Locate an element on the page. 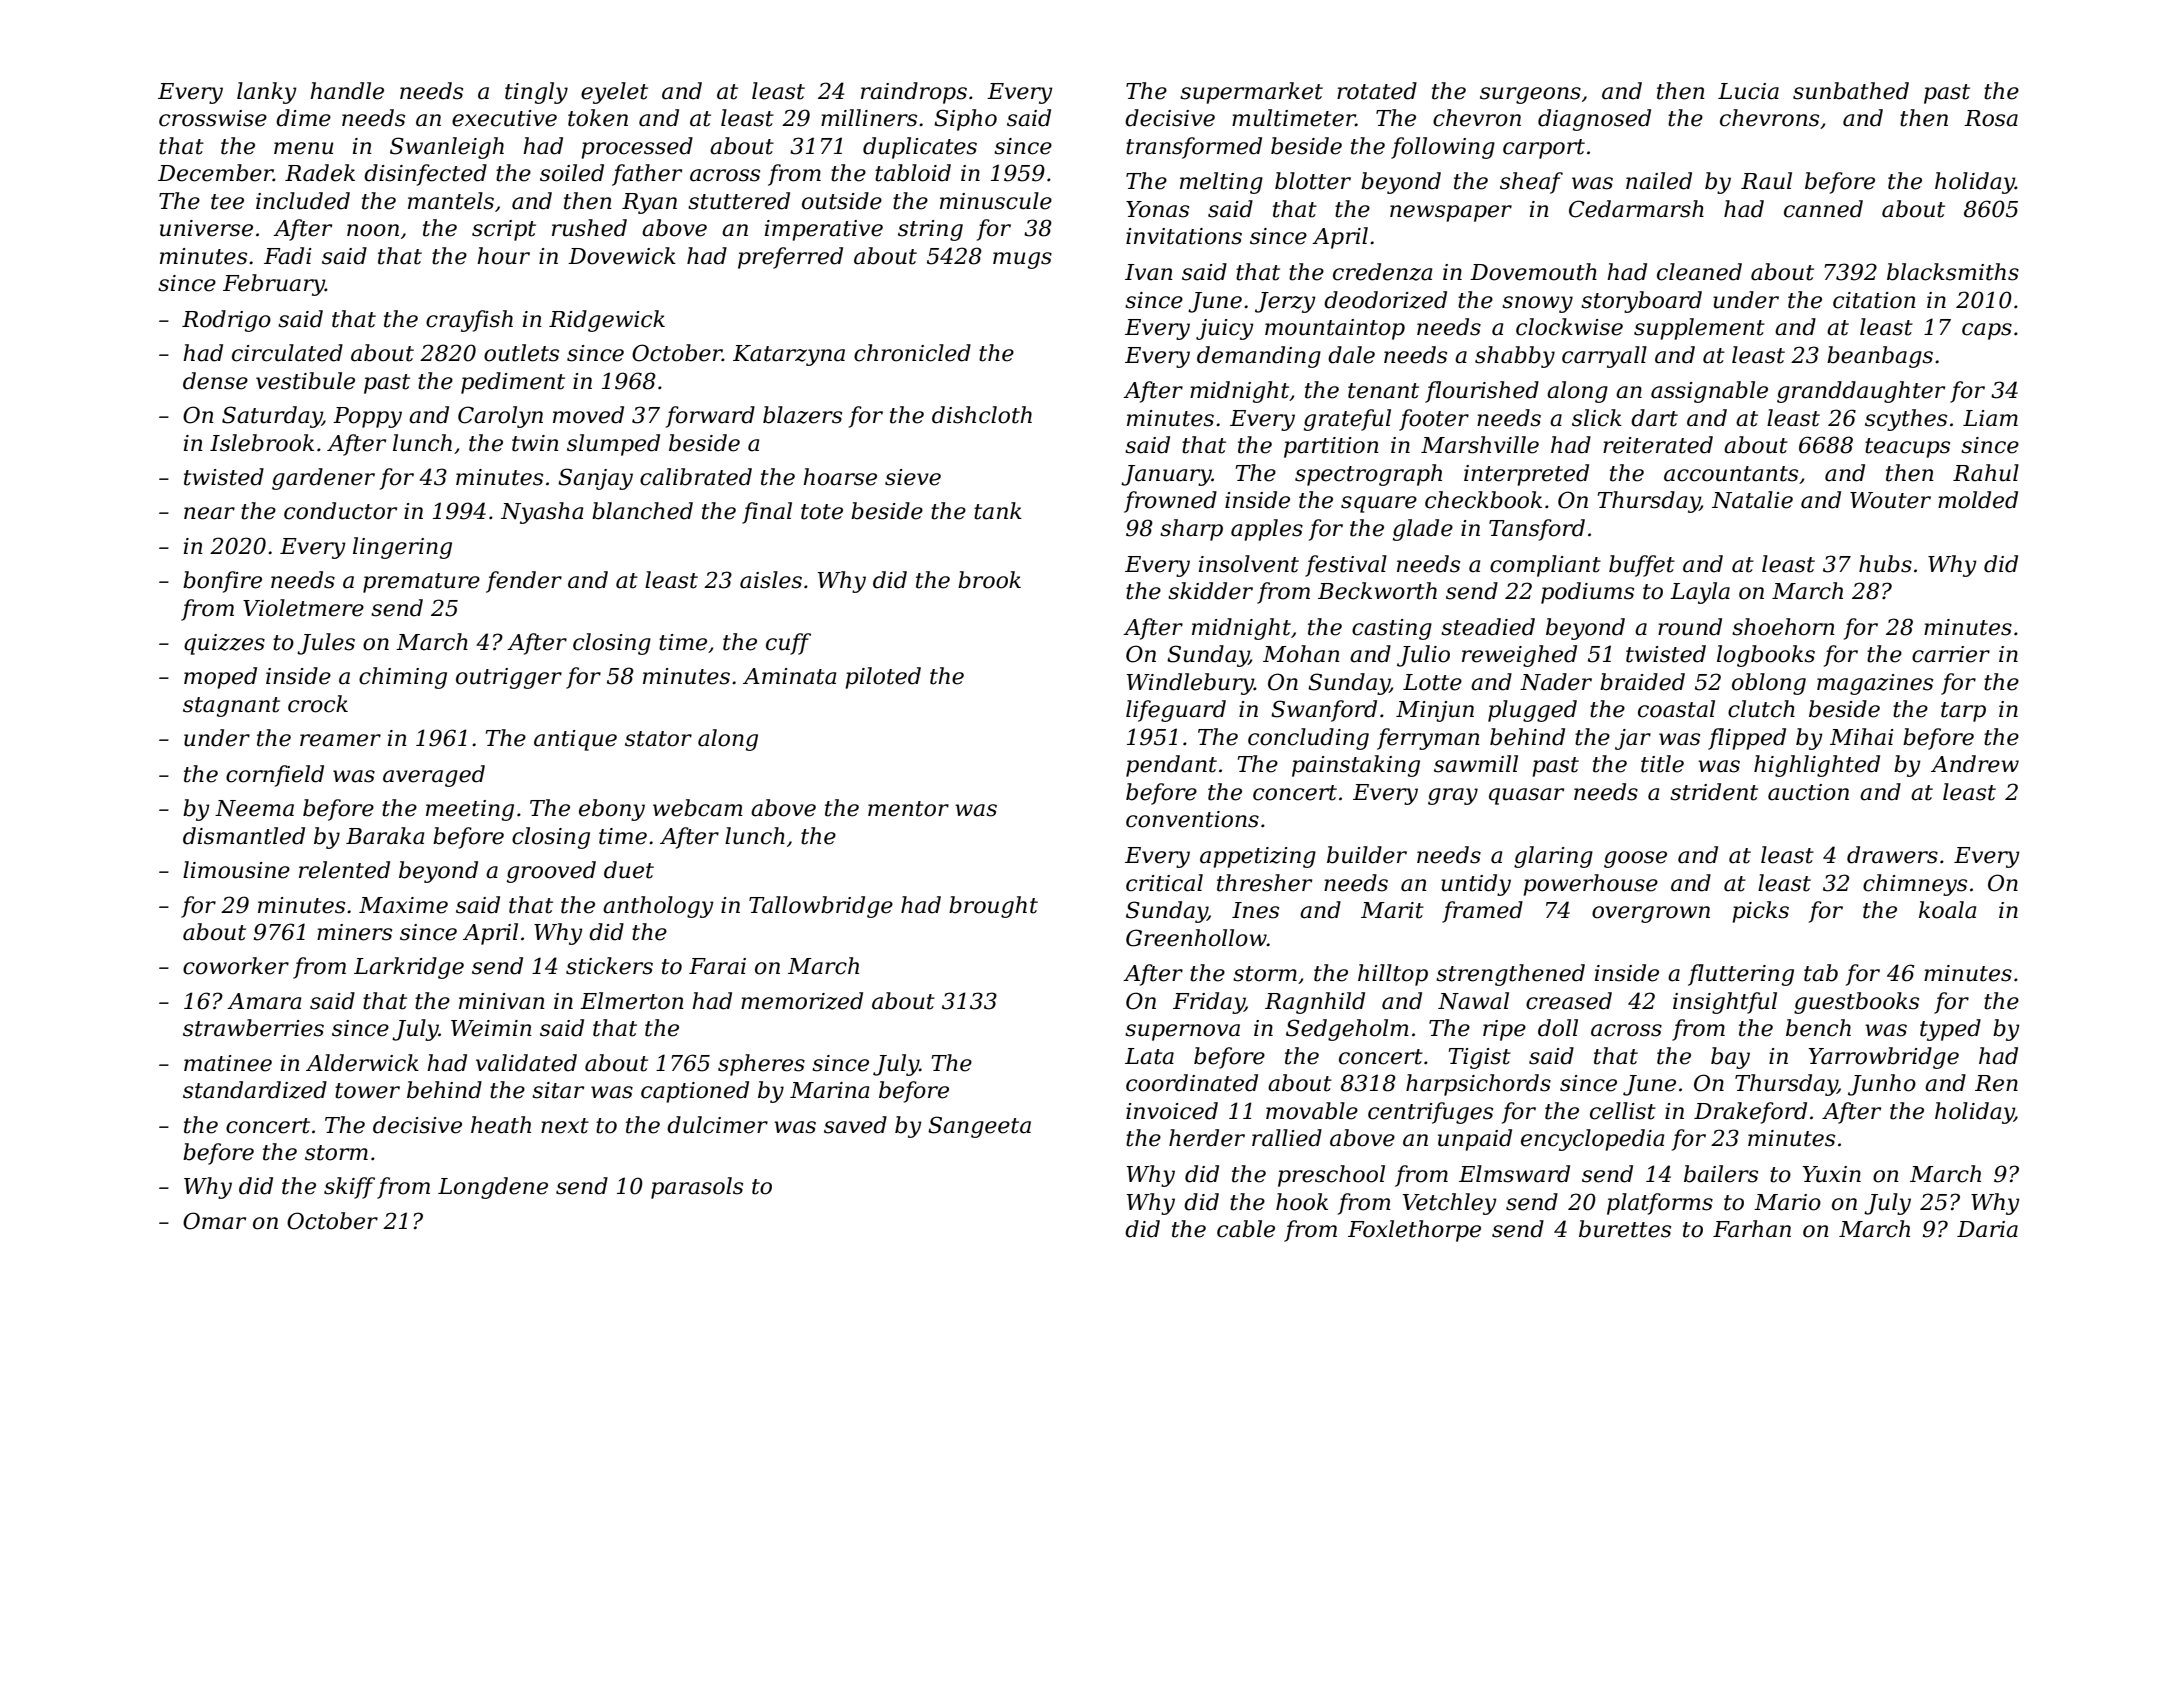 This document has height=1683, width=2178. Baraka is located at coordinates (385, 836).
